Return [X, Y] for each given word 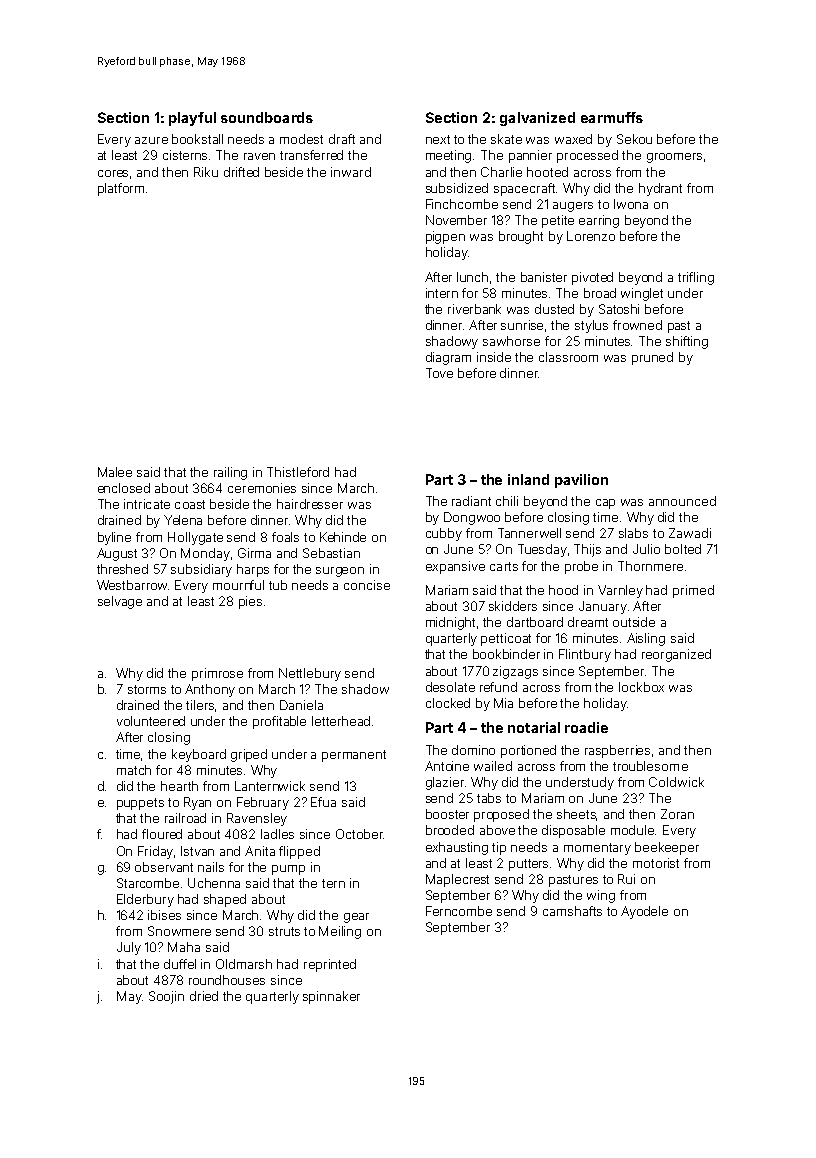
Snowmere [179, 931]
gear [356, 918]
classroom [568, 357]
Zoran [677, 814]
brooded [450, 830]
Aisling [646, 639]
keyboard [199, 755]
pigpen [445, 237]
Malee [115, 472]
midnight [450, 623]
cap [605, 504]
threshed [122, 569]
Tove [439, 373]
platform [121, 189]
